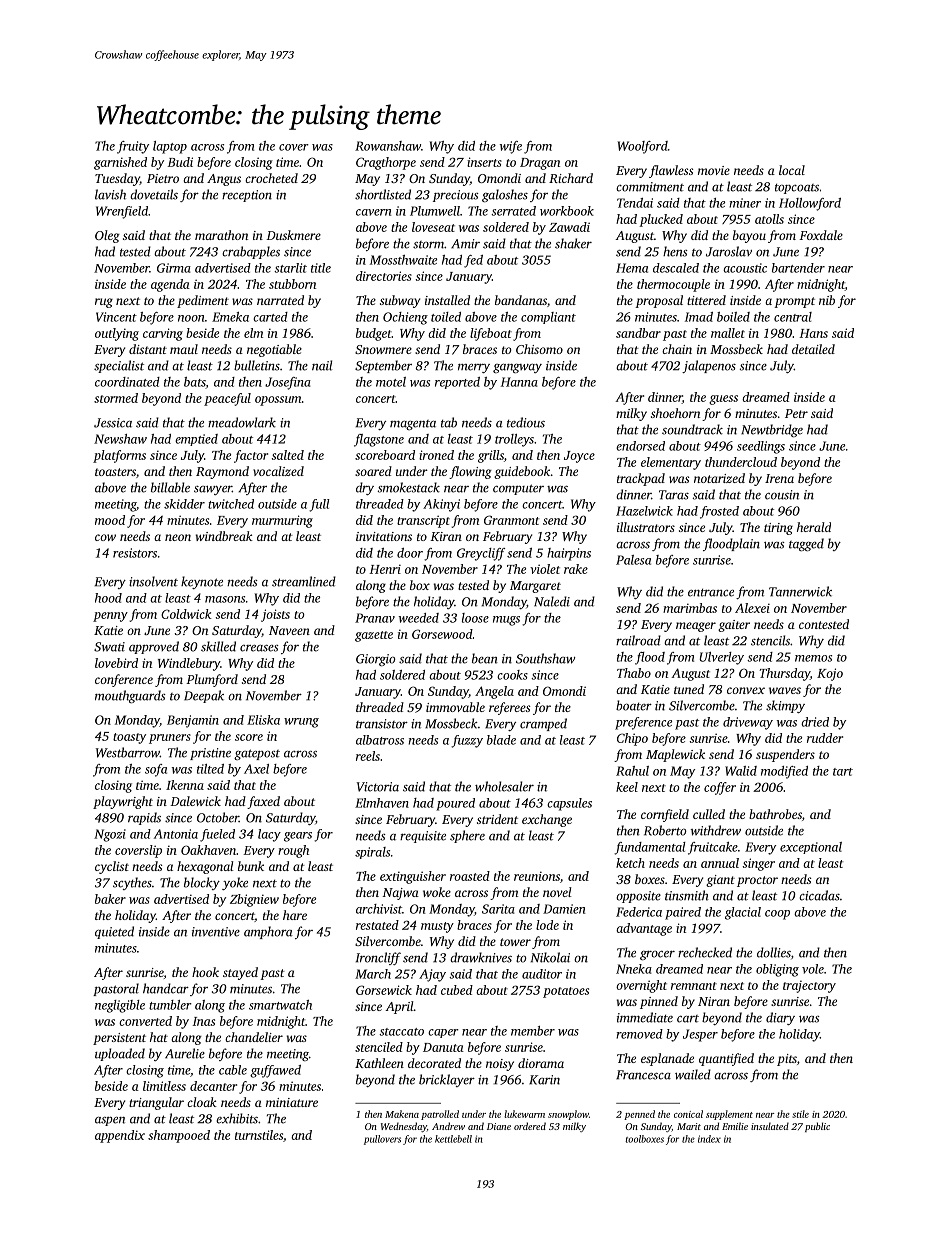  What do you see at coordinates (813, 658) in the screenshot?
I see `memos` at bounding box center [813, 658].
